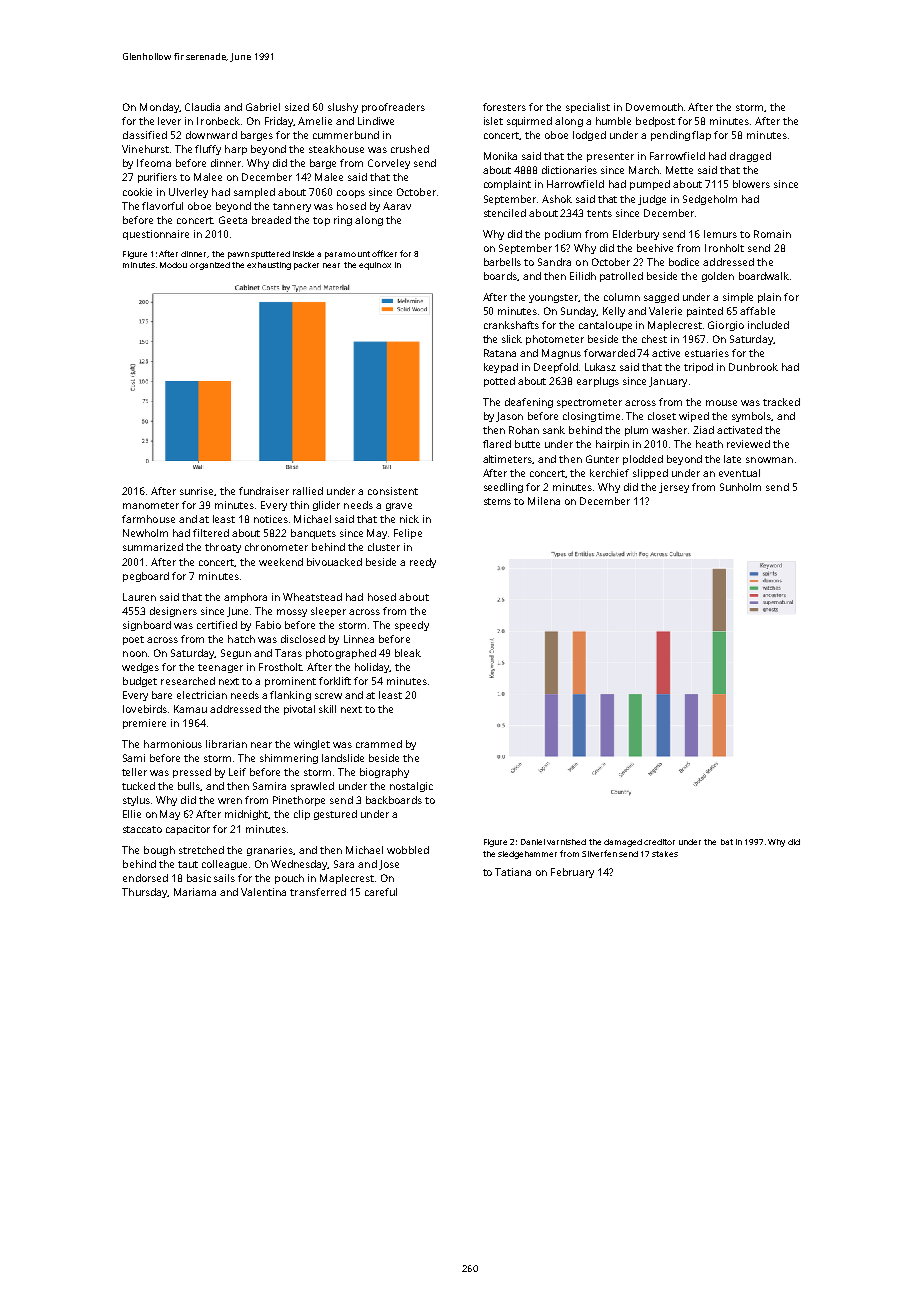 The height and width of the document is (1308, 924). What do you see at coordinates (202, 107) in the document?
I see `Claudia` at bounding box center [202, 107].
